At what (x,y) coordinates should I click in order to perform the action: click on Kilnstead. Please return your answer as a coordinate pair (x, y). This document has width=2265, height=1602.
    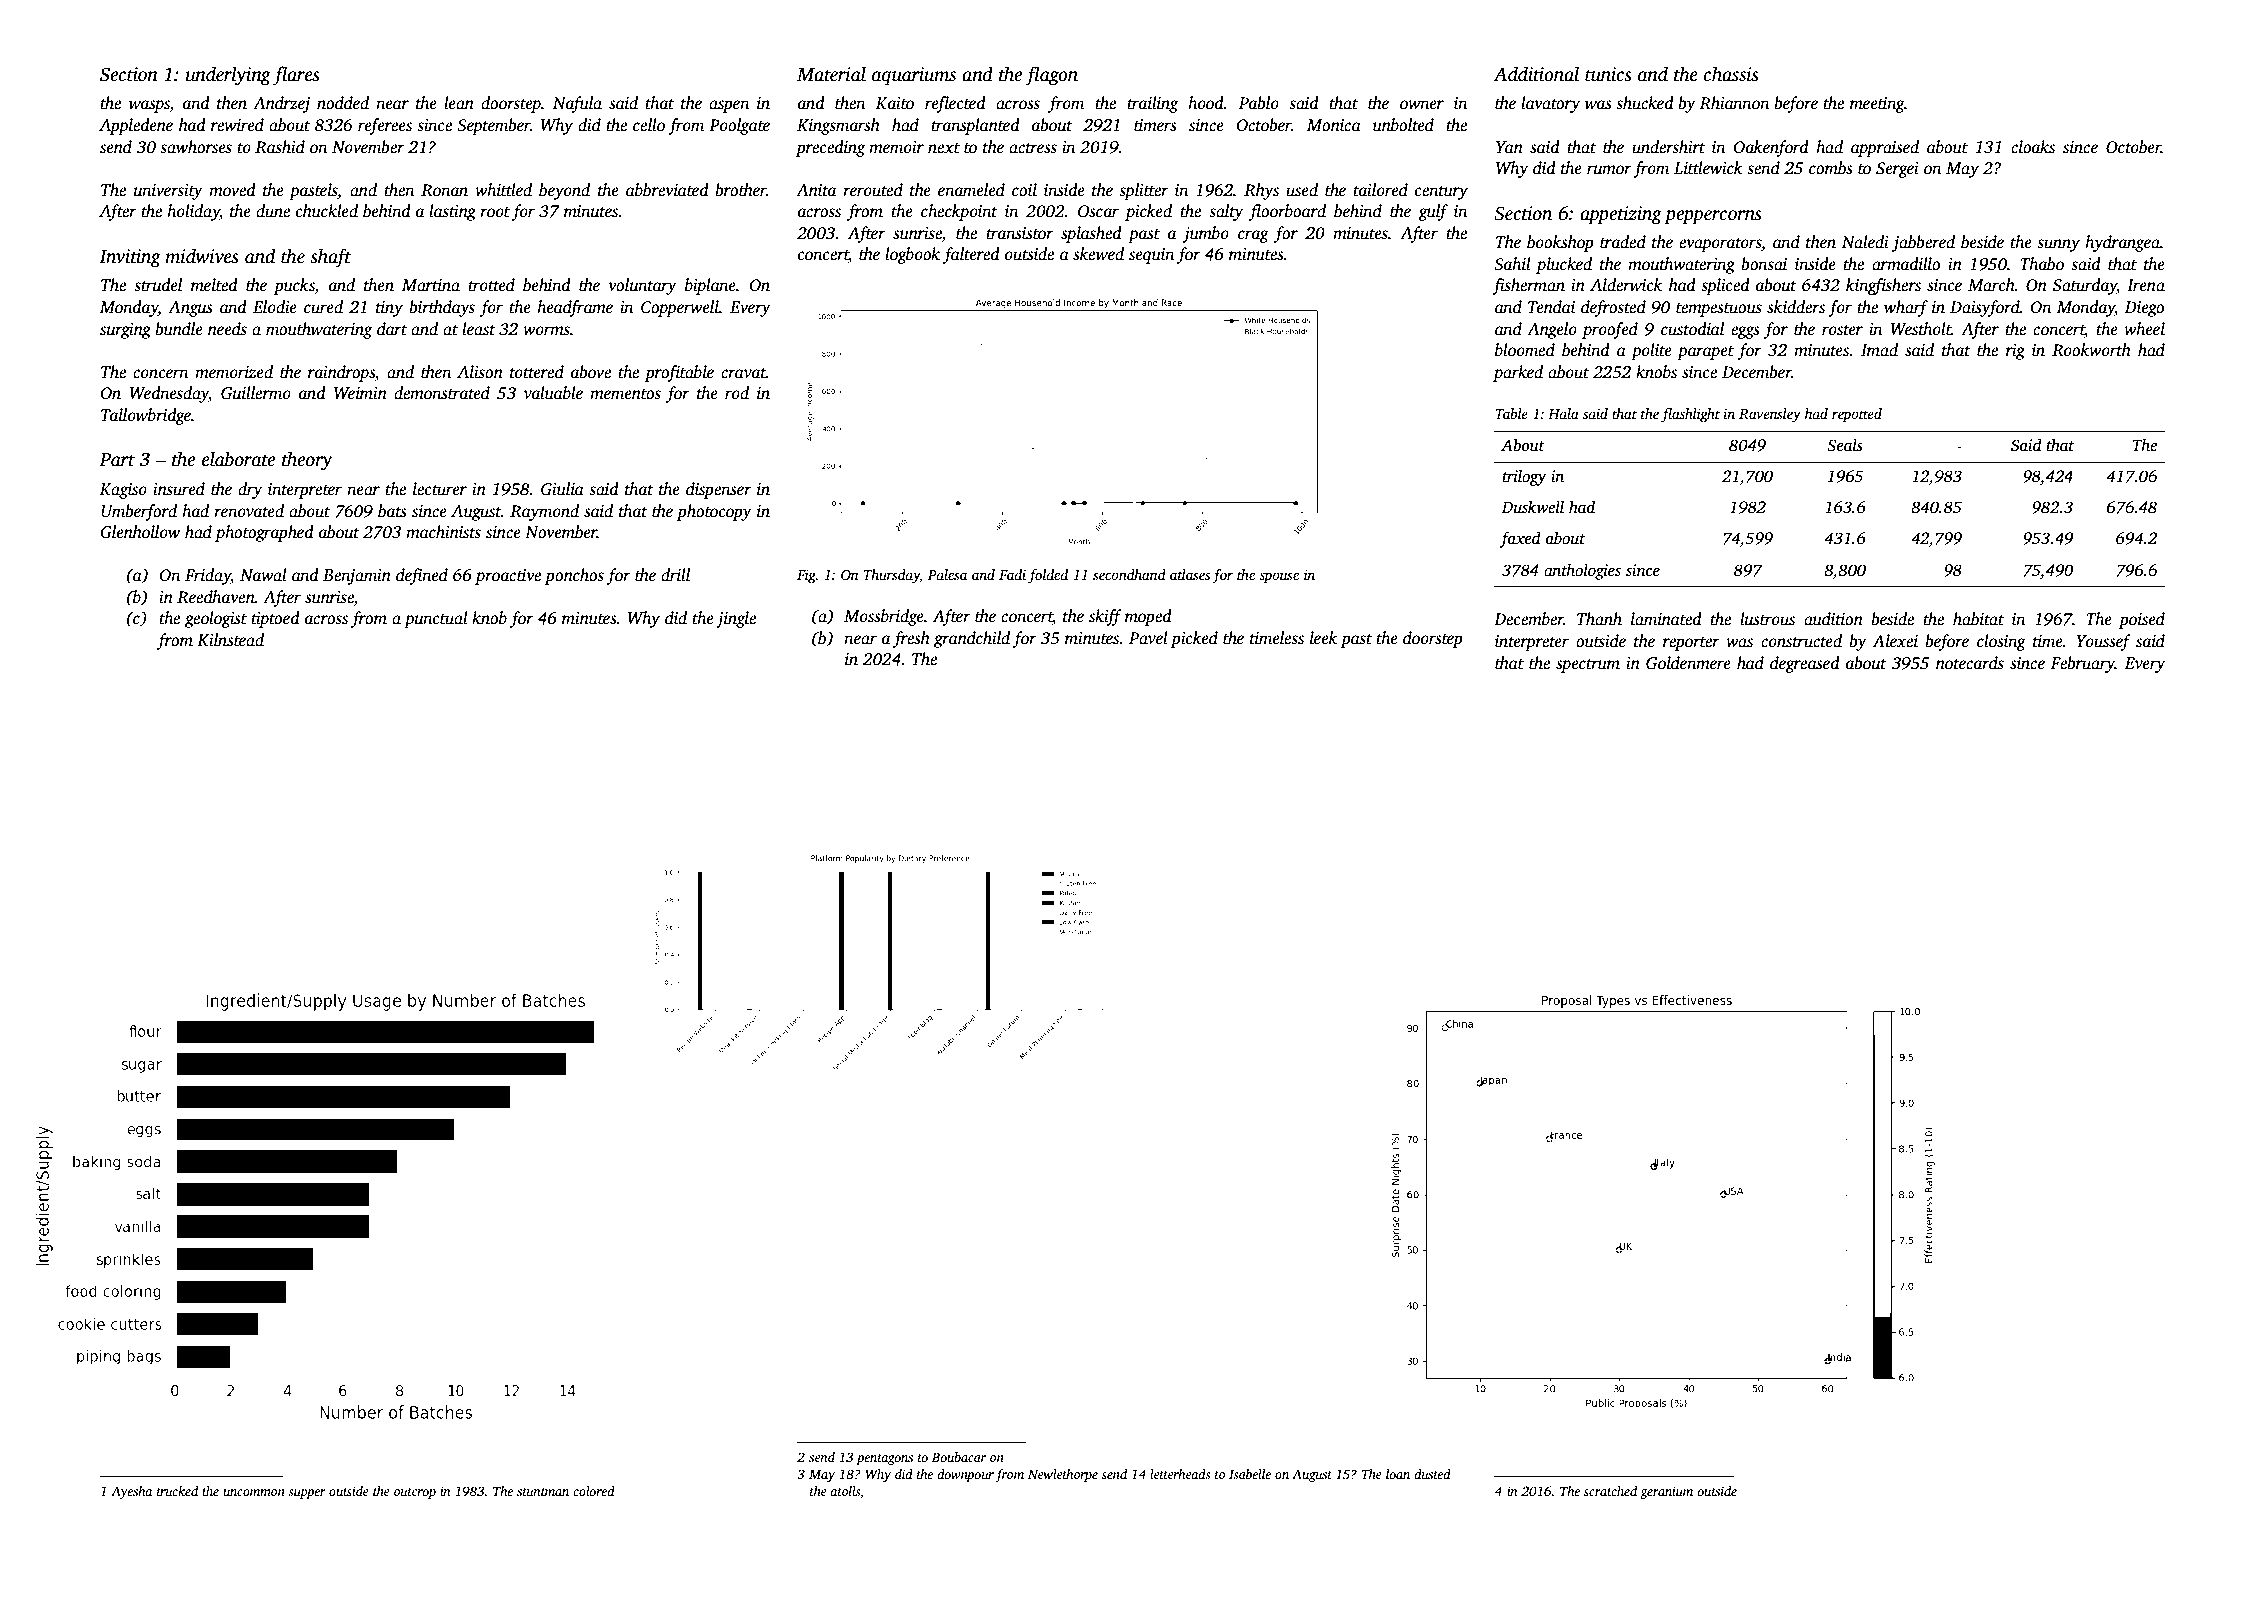
    Looking at the image, I should click on (230, 640).
